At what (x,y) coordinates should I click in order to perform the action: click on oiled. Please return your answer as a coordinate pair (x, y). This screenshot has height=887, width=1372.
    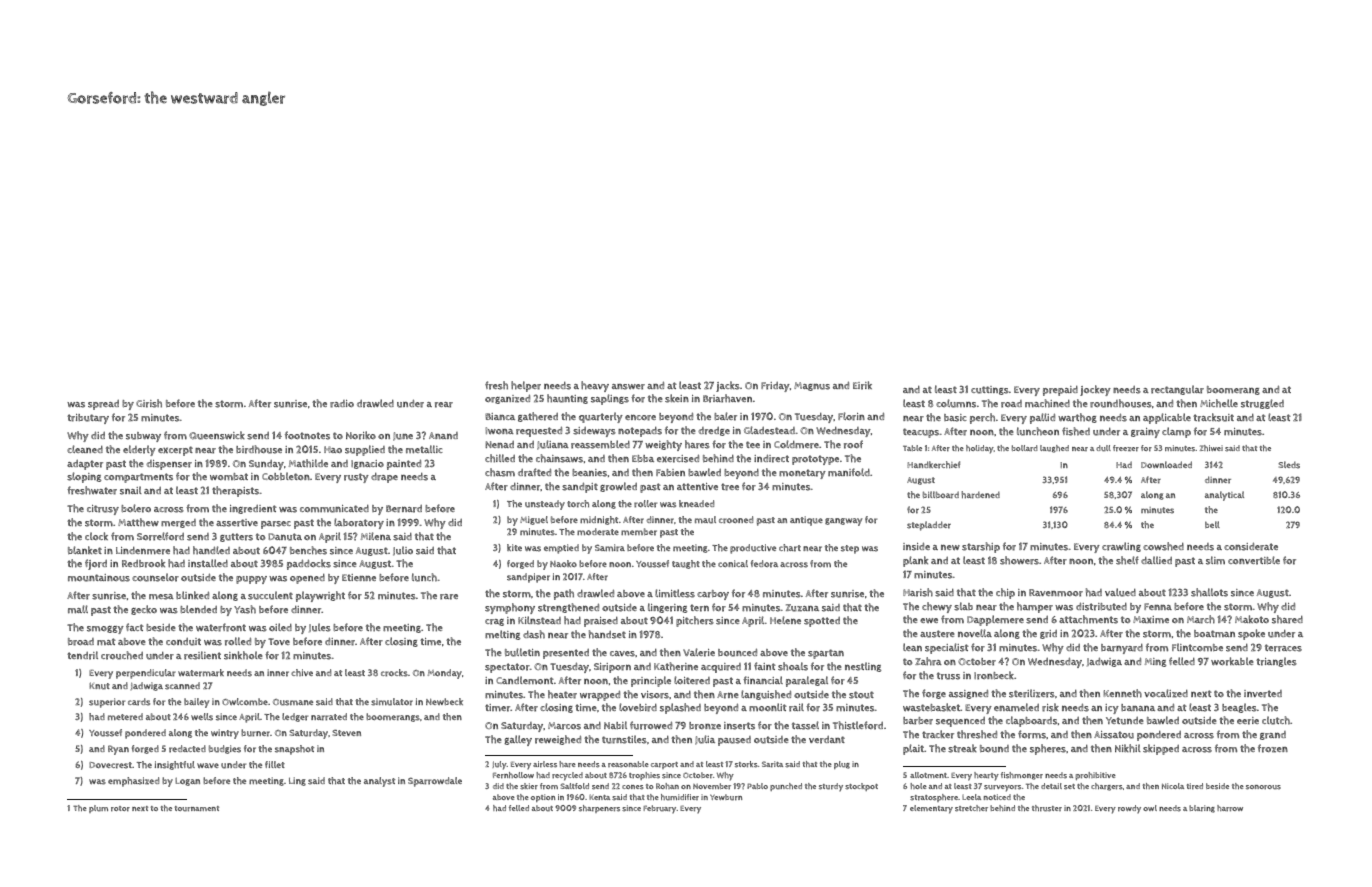
    Looking at the image, I should click on (280, 627).
